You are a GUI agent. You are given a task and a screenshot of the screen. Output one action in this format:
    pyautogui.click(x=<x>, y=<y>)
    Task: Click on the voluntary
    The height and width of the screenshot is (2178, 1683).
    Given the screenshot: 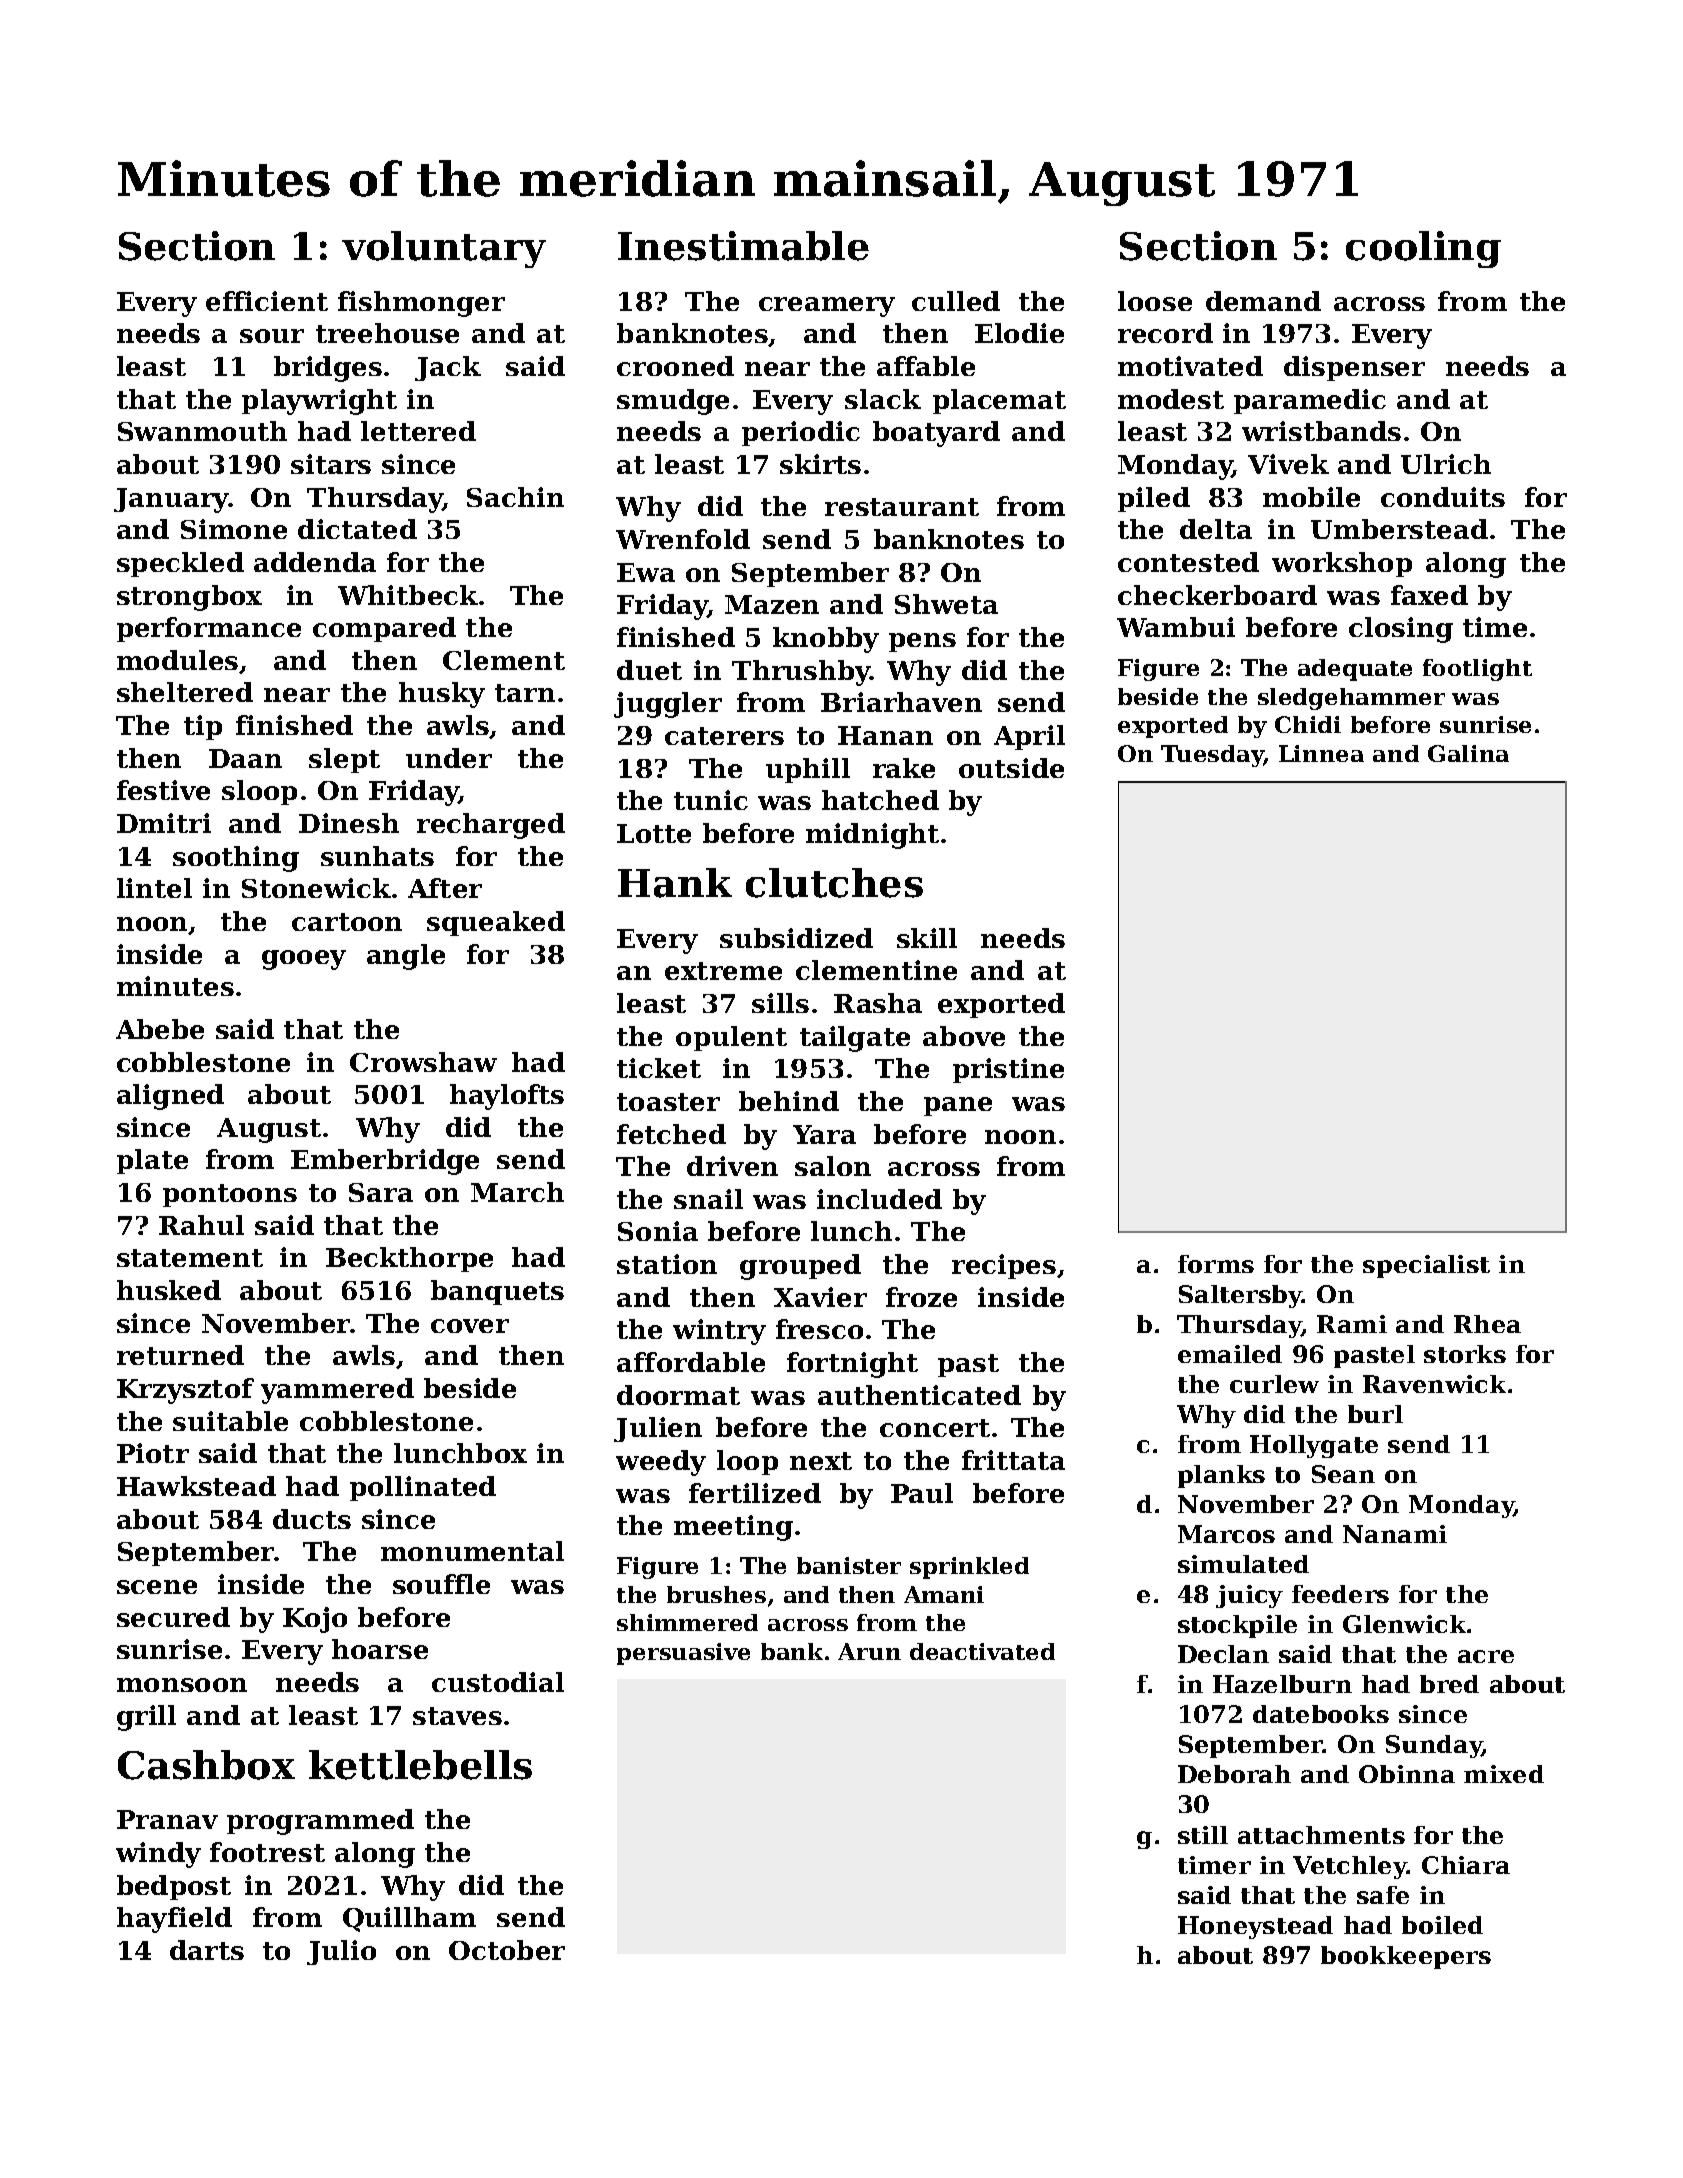 What is the action you would take?
    pyautogui.click(x=444, y=249)
